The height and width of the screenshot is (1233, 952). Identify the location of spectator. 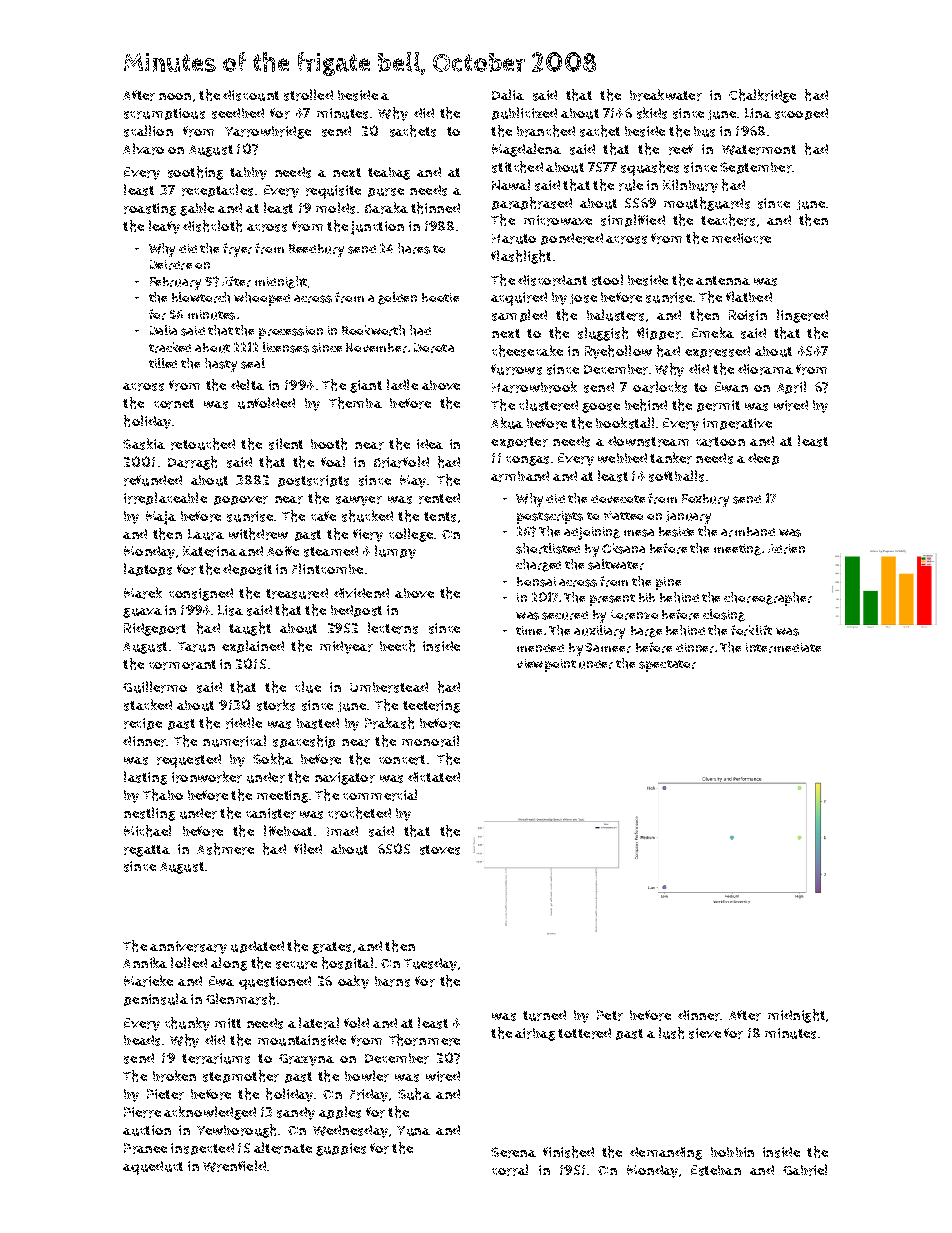
(667, 666).
